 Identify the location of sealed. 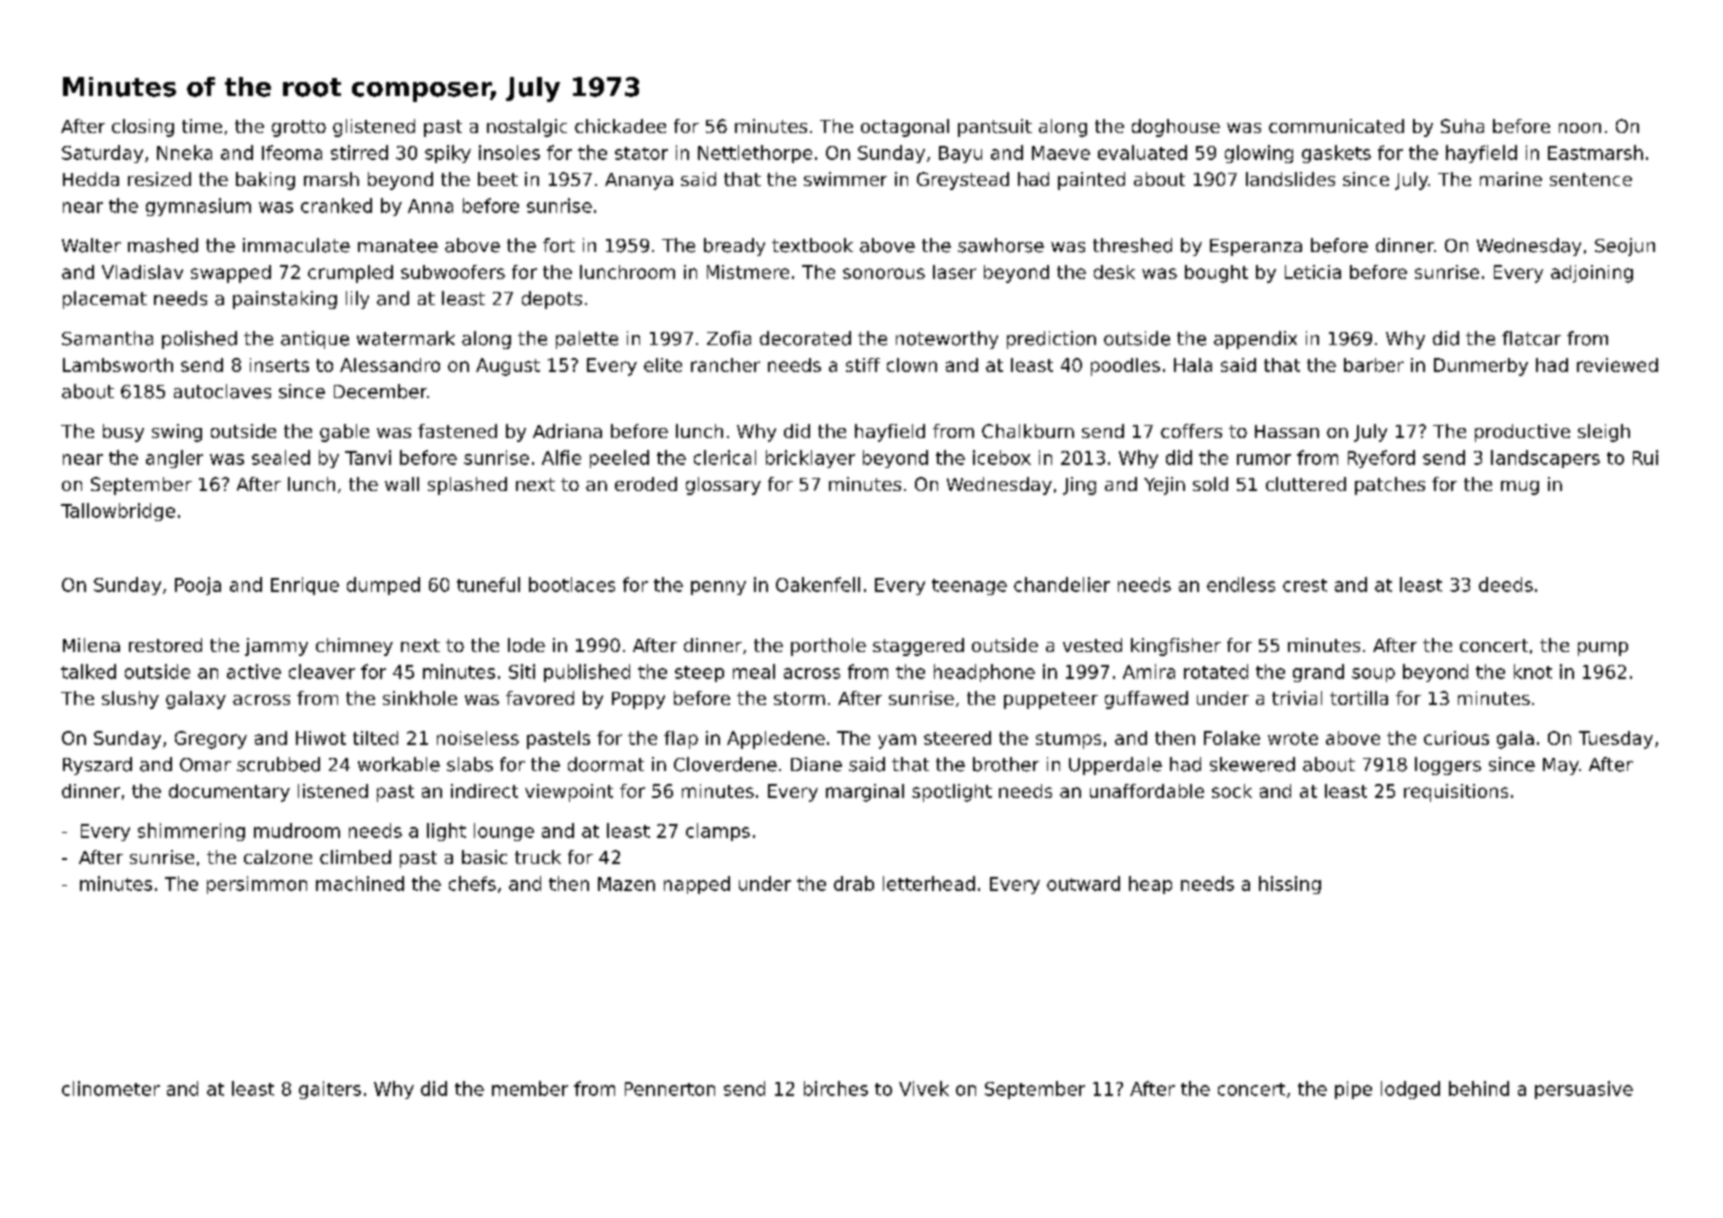
(281, 457).
